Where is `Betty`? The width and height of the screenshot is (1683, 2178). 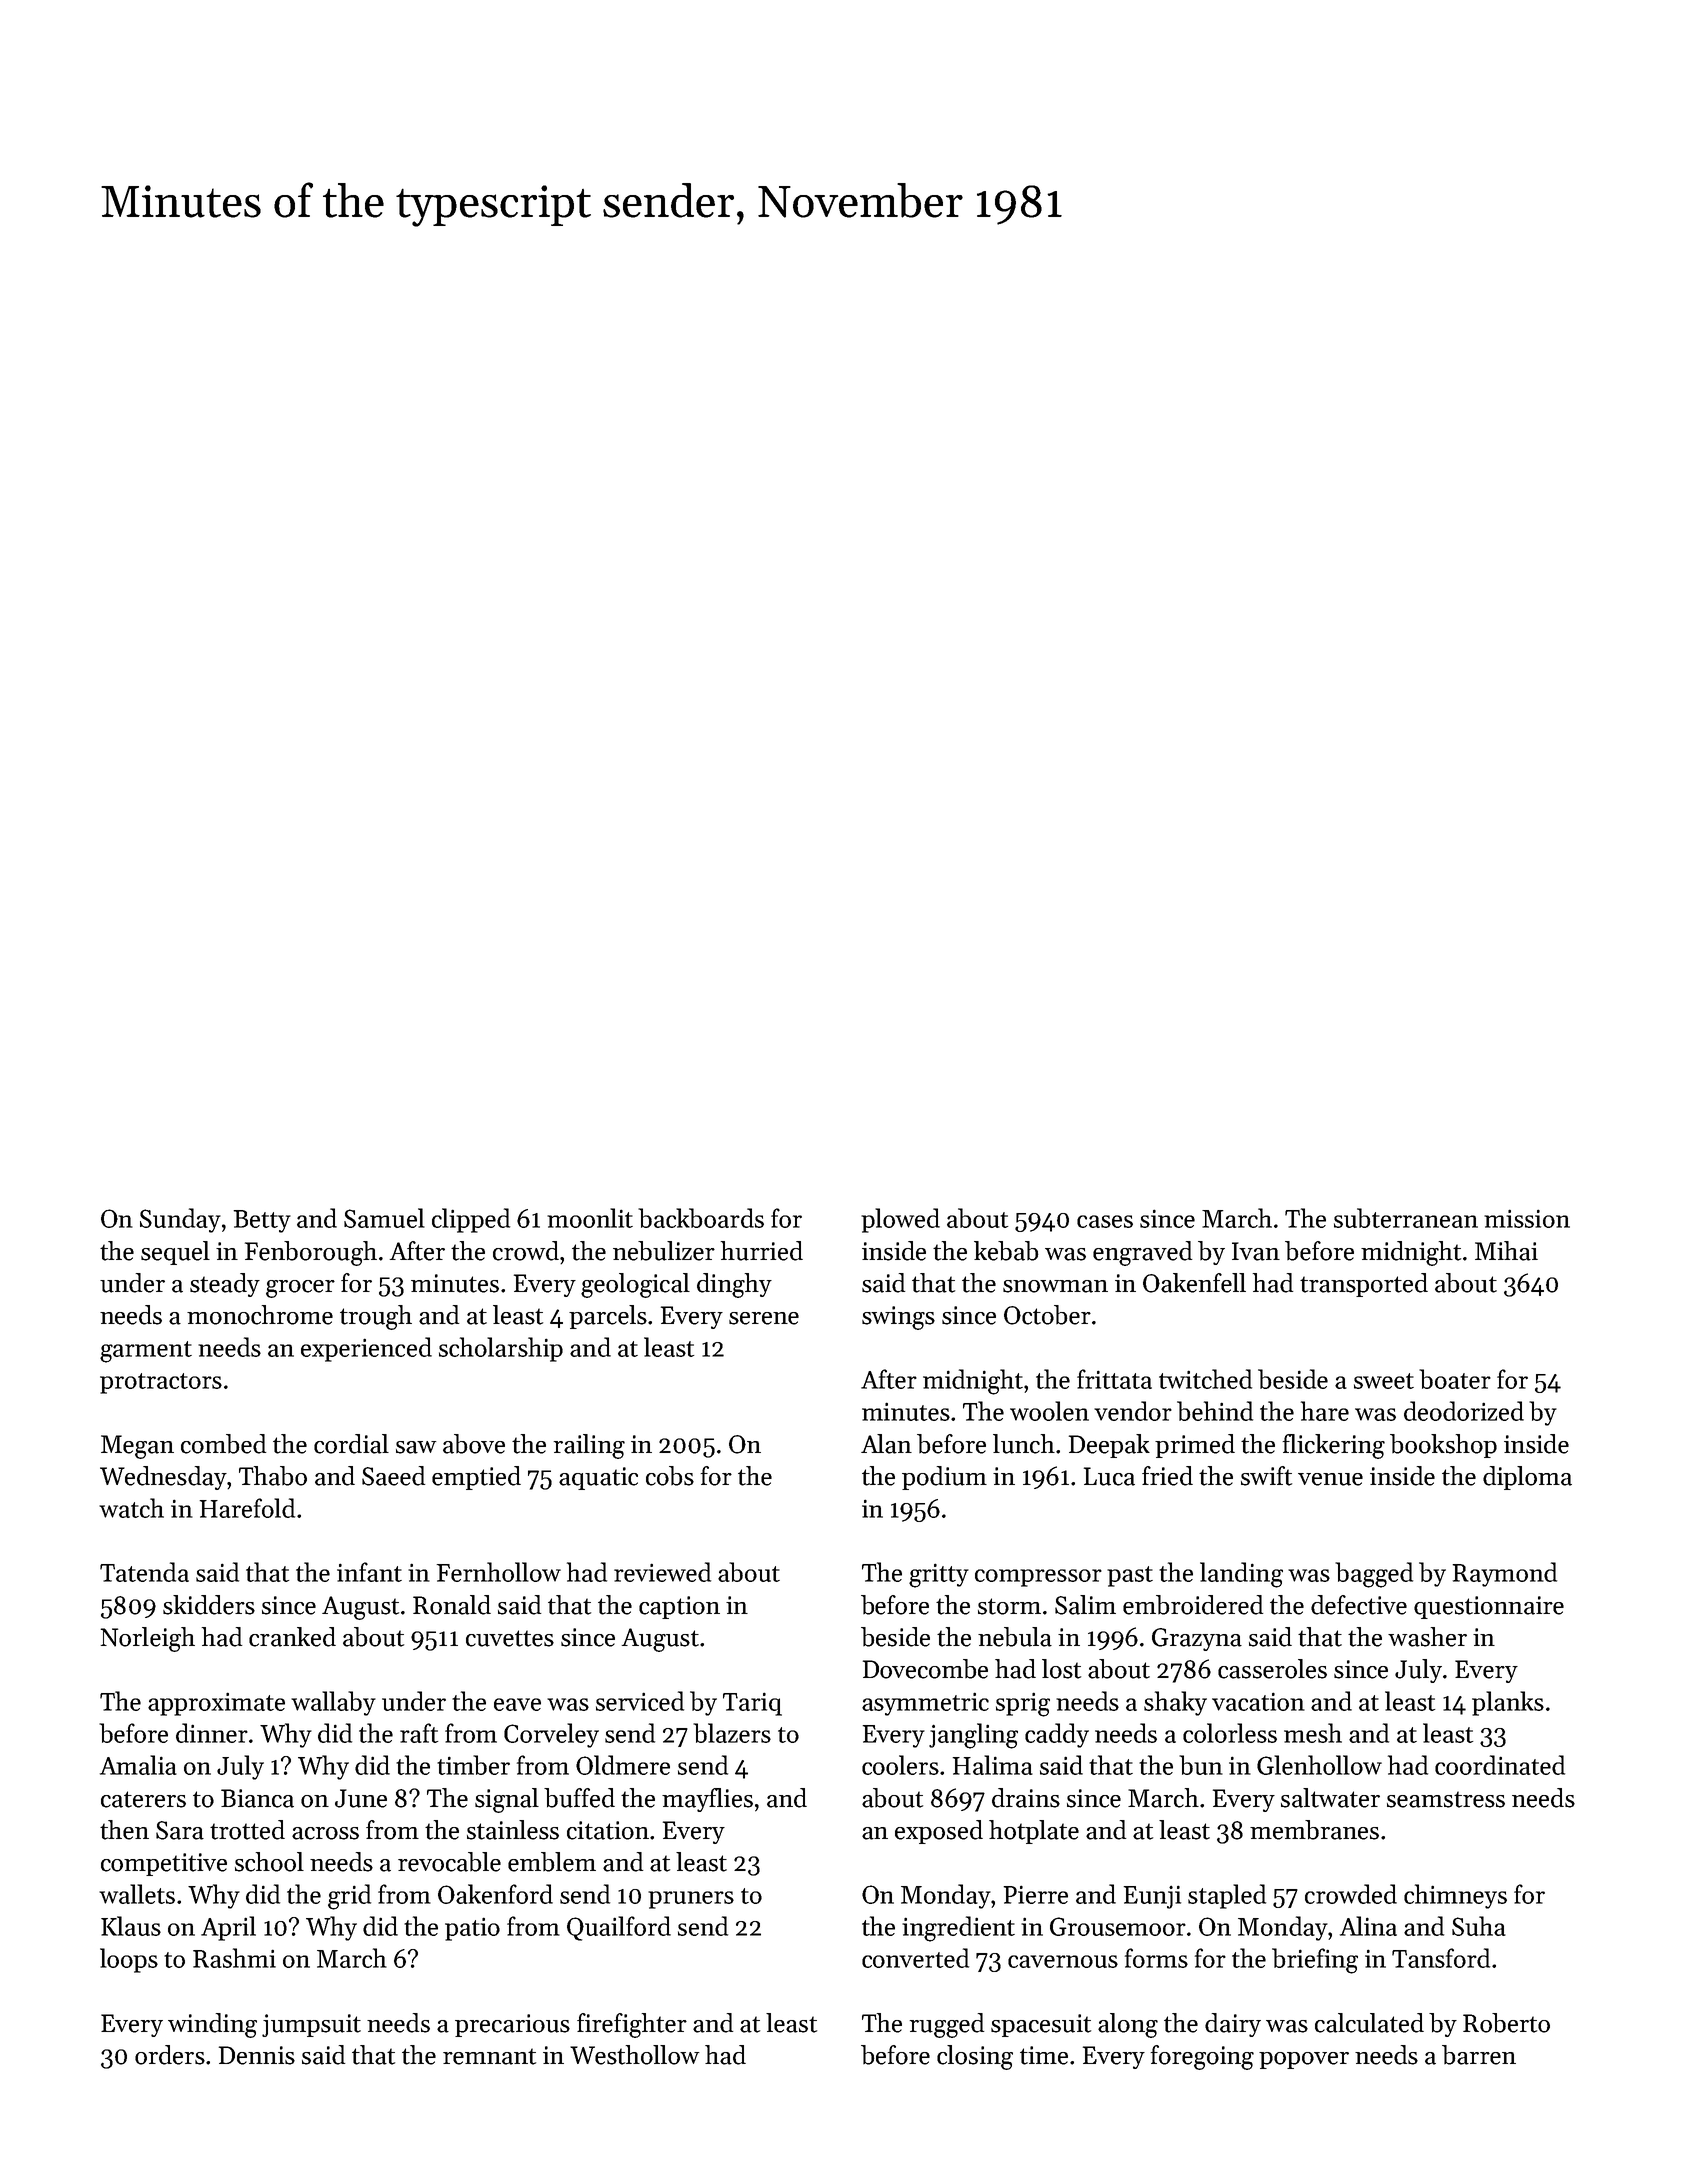 Betty is located at coordinates (262, 1221).
